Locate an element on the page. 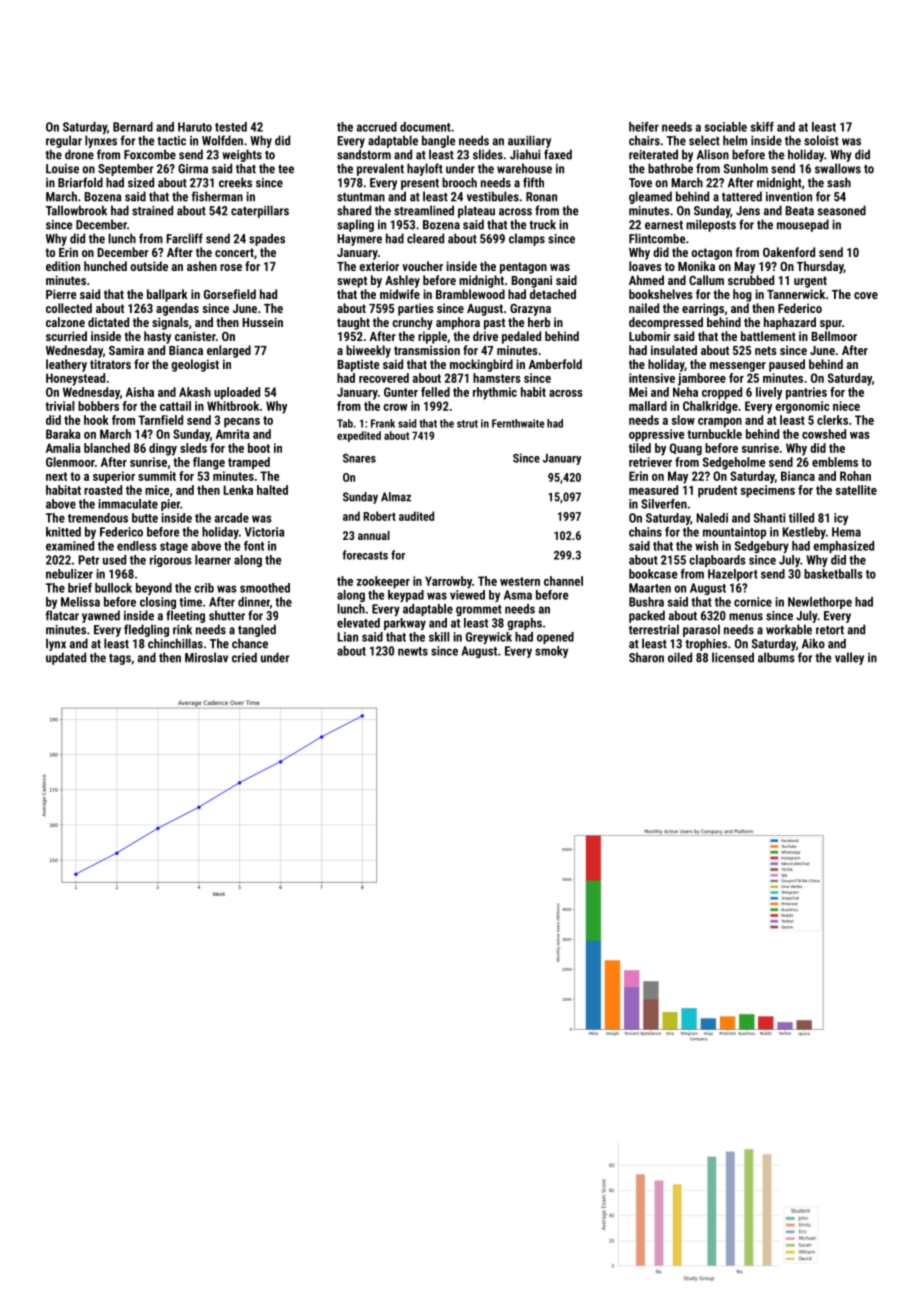  newts is located at coordinates (413, 651).
